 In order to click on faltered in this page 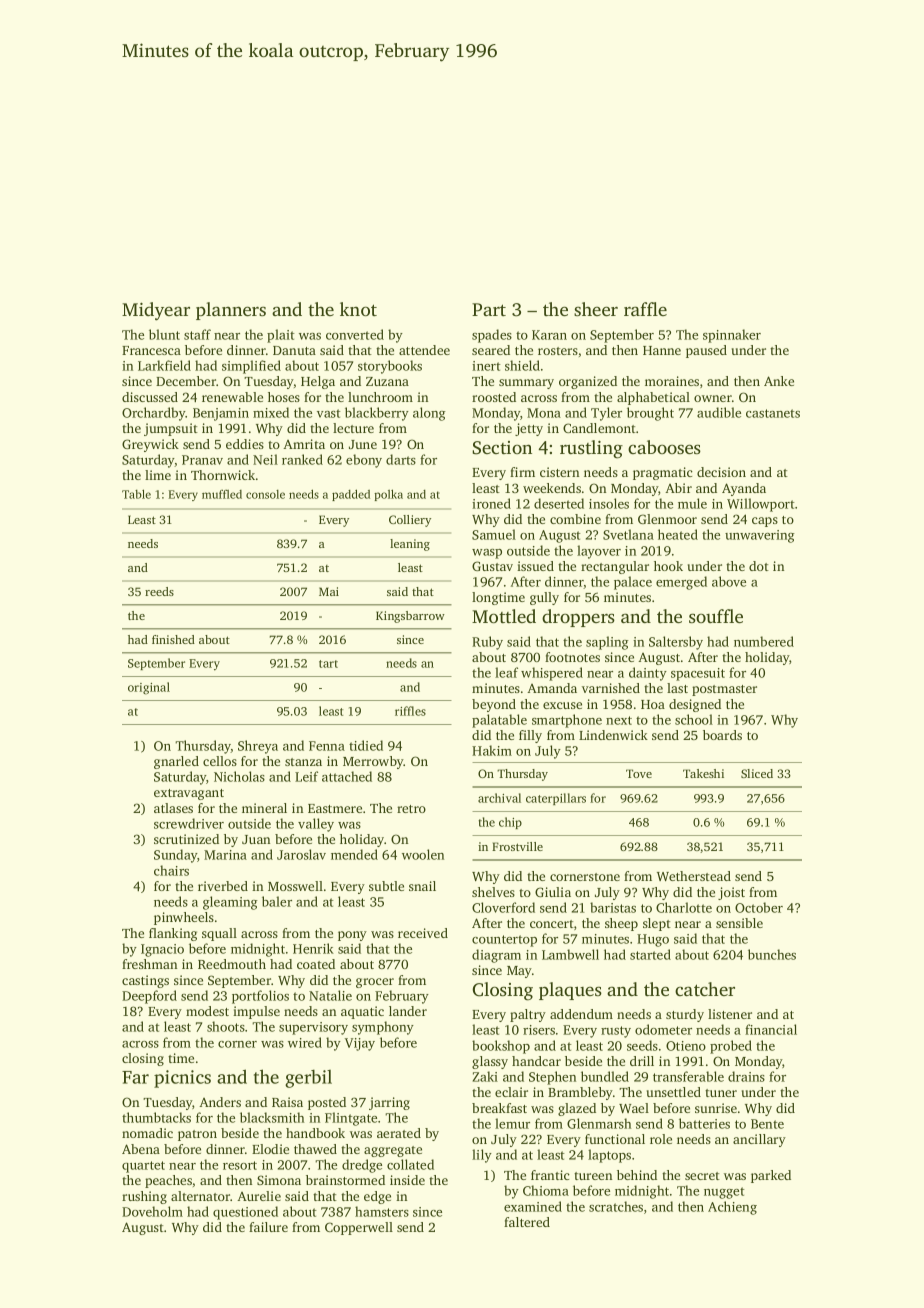, I will do `click(527, 1222)`.
